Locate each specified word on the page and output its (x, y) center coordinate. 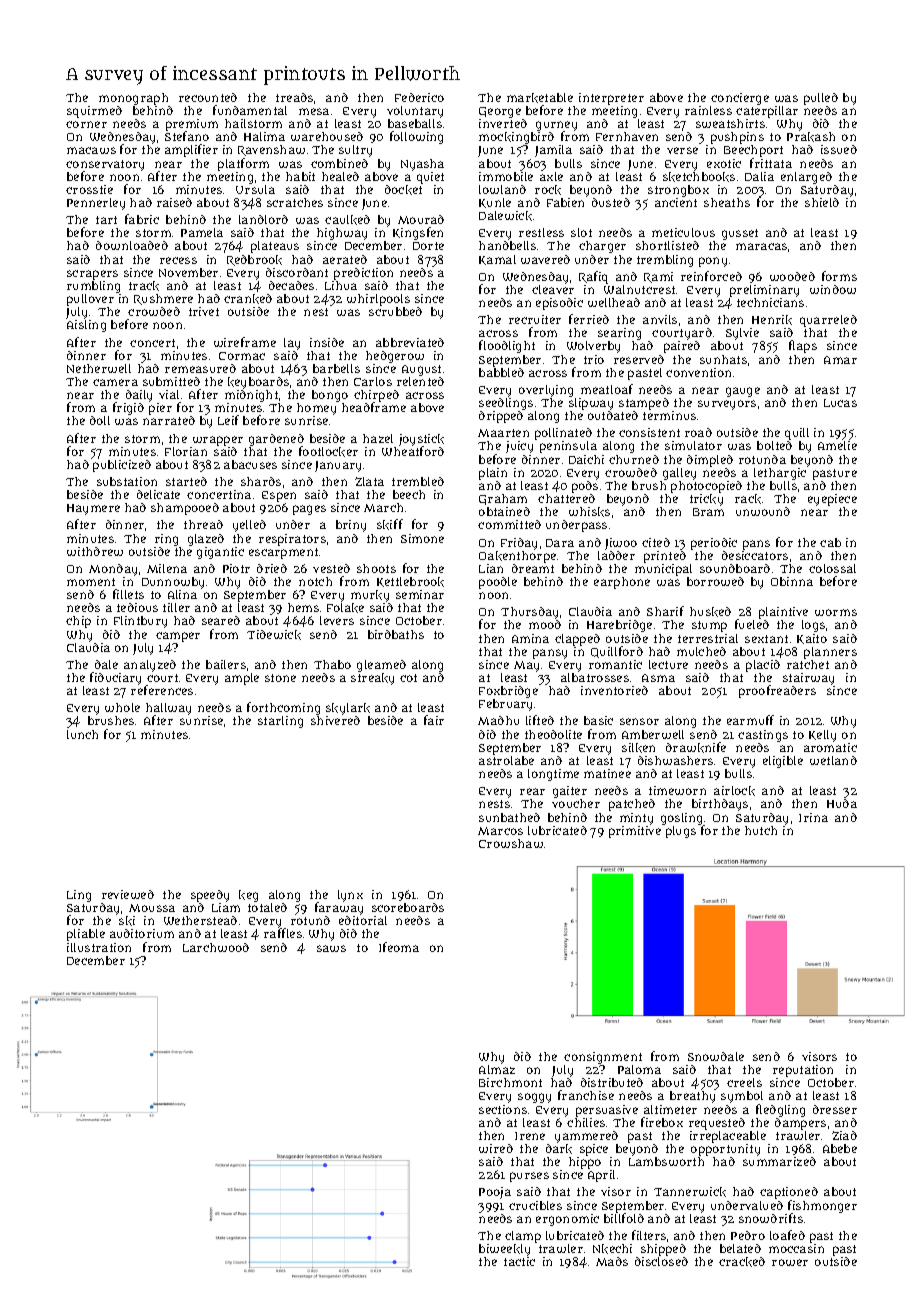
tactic (519, 1261)
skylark (348, 709)
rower (790, 1262)
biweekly (504, 1250)
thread (203, 524)
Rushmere (163, 299)
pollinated (563, 434)
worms (836, 612)
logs (813, 626)
